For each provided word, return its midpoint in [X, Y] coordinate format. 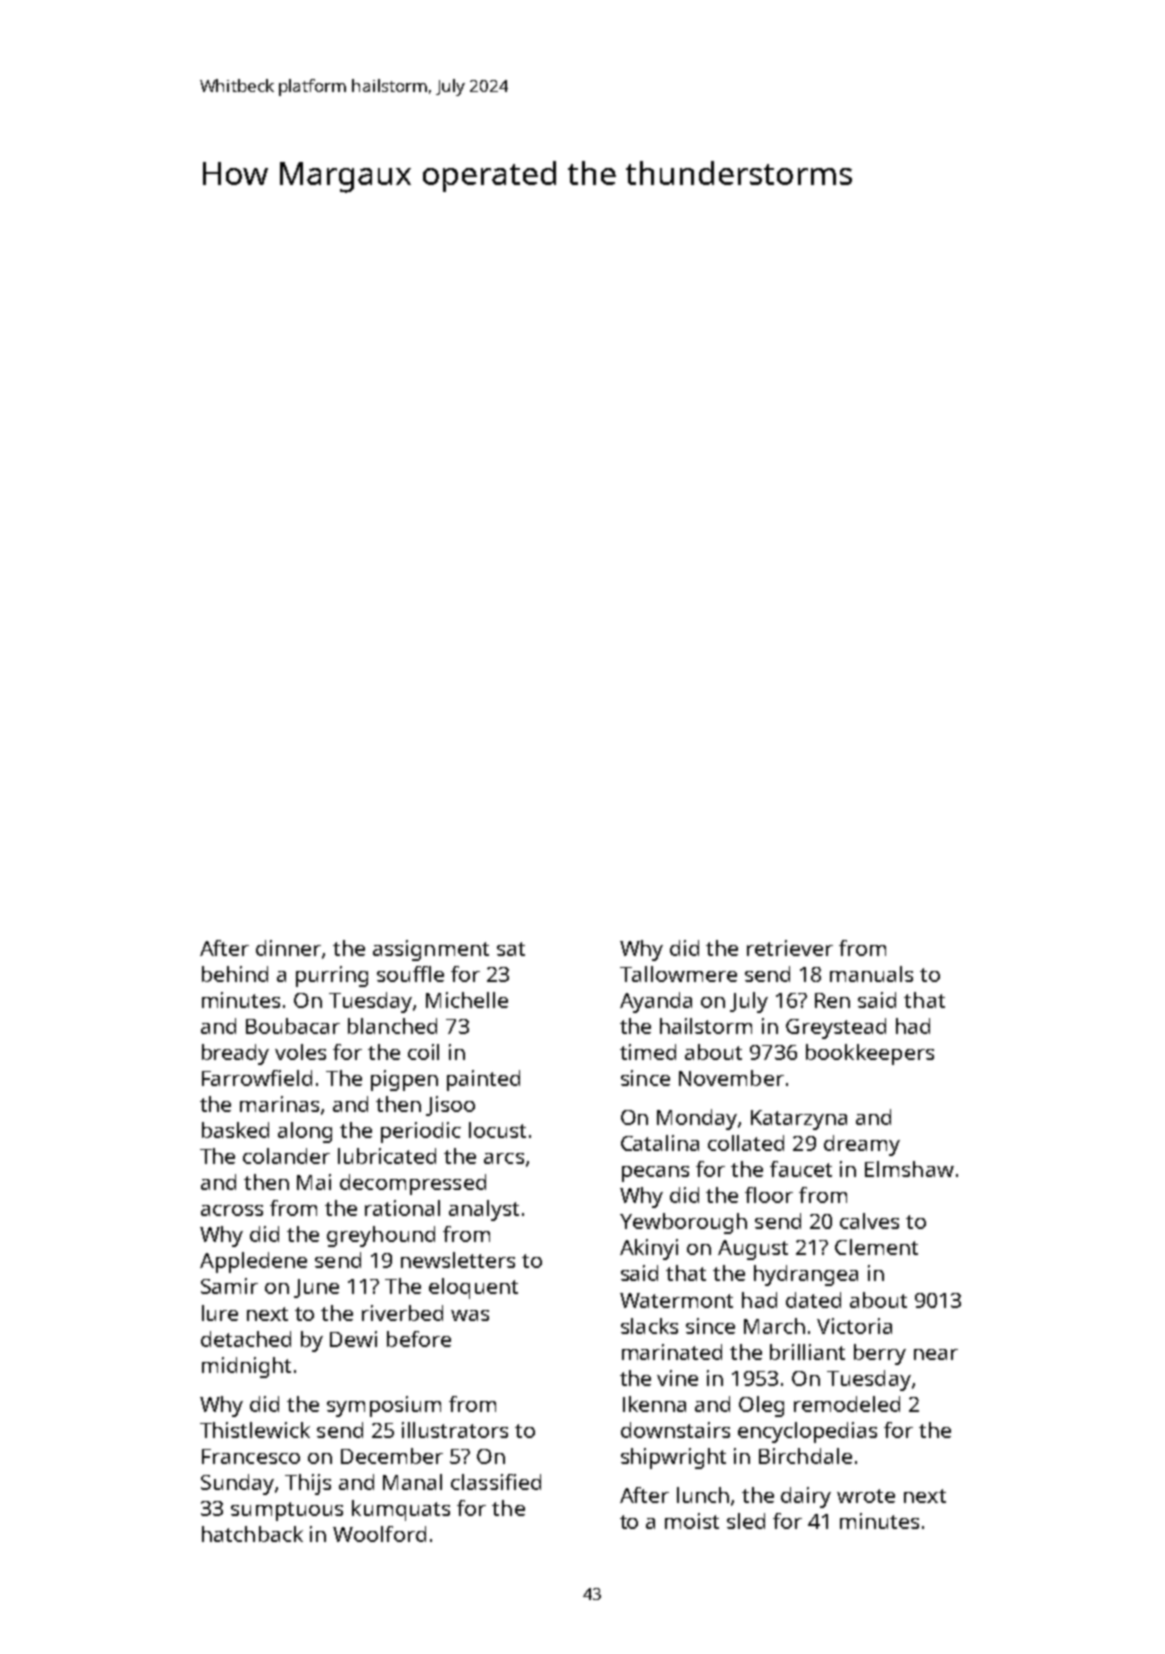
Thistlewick [255, 1430]
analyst [484, 1210]
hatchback [252, 1534]
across [232, 1210]
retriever [790, 948]
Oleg [761, 1406]
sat [511, 949]
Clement [876, 1247]
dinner [288, 948]
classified [496, 1482]
